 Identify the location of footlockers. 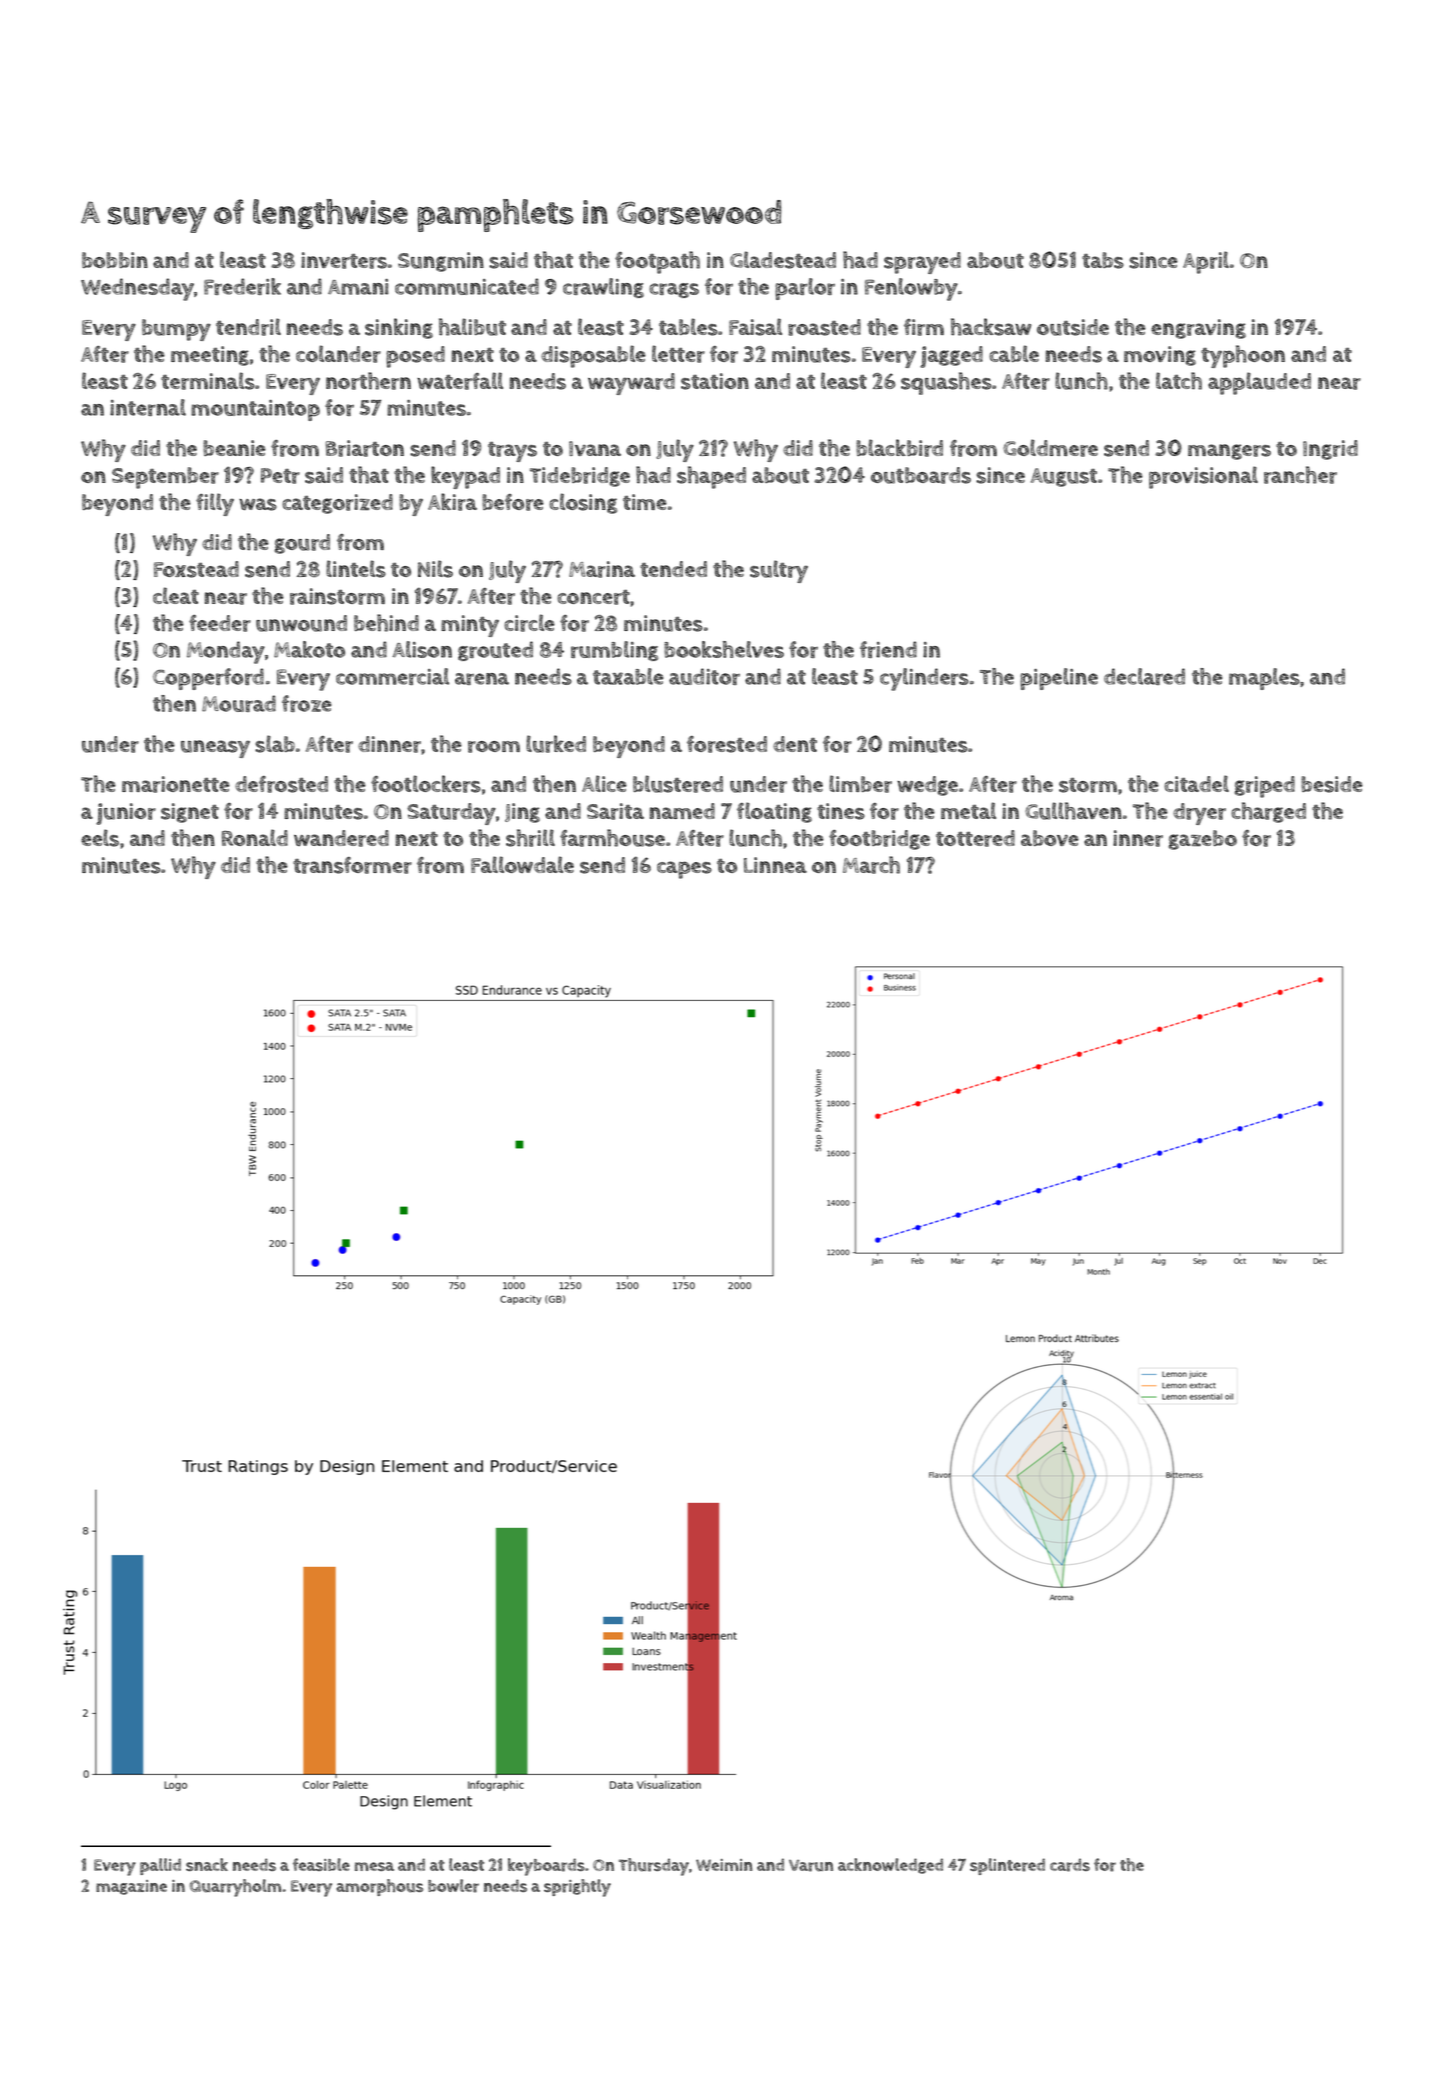
(426, 784).
